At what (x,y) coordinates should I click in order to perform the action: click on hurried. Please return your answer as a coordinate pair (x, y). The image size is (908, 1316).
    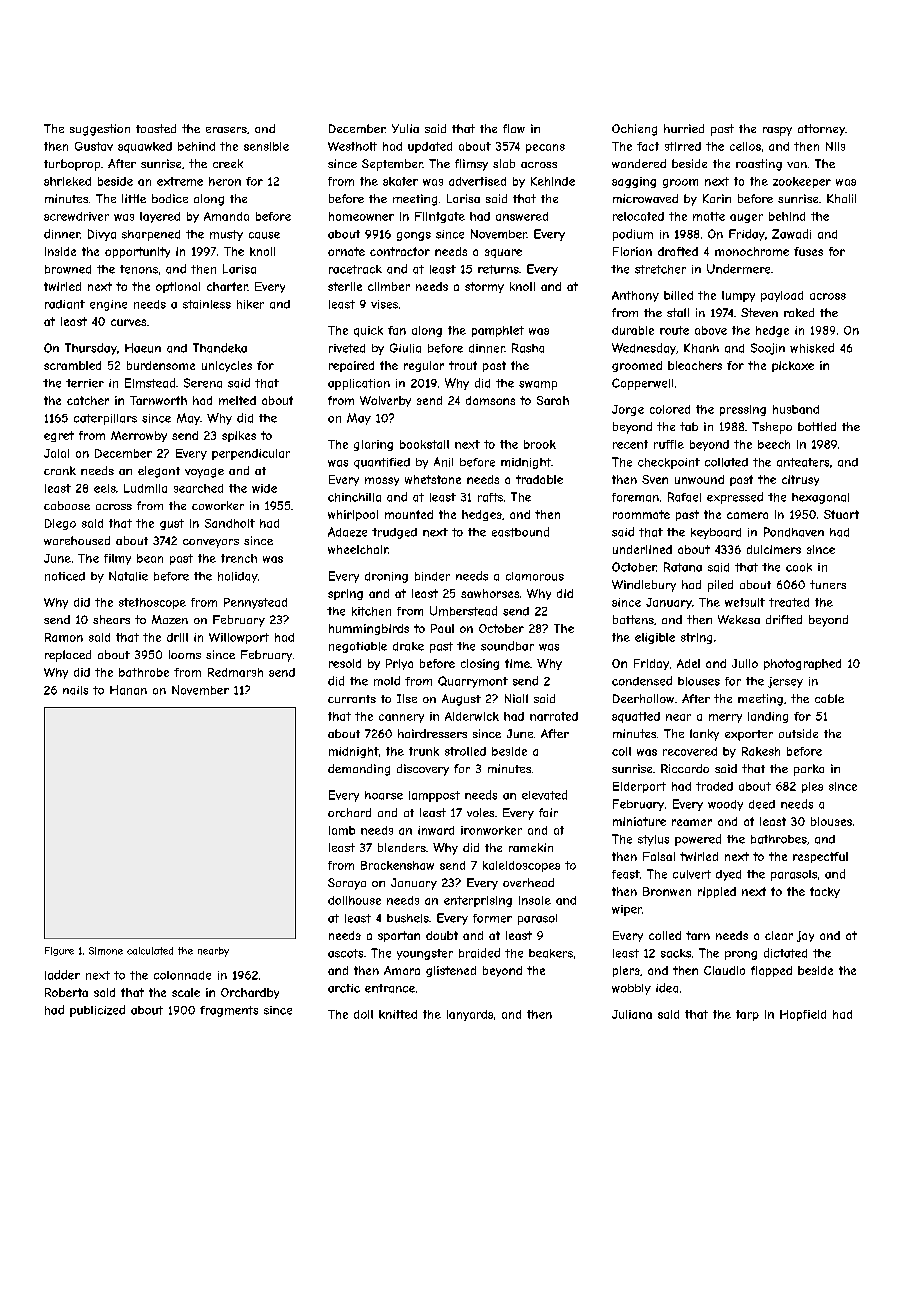
    Looking at the image, I should click on (684, 128).
